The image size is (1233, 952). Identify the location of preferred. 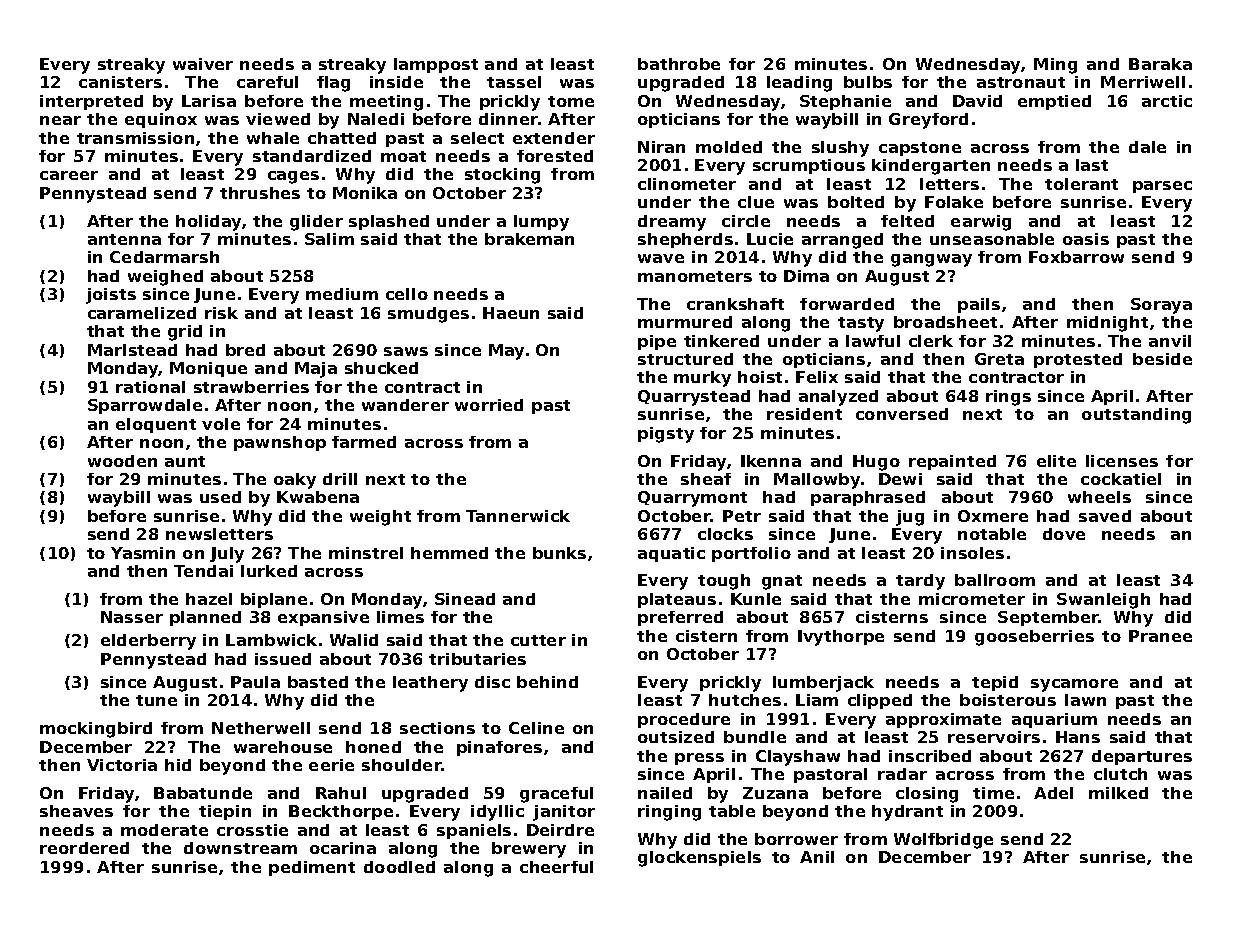
(680, 618).
